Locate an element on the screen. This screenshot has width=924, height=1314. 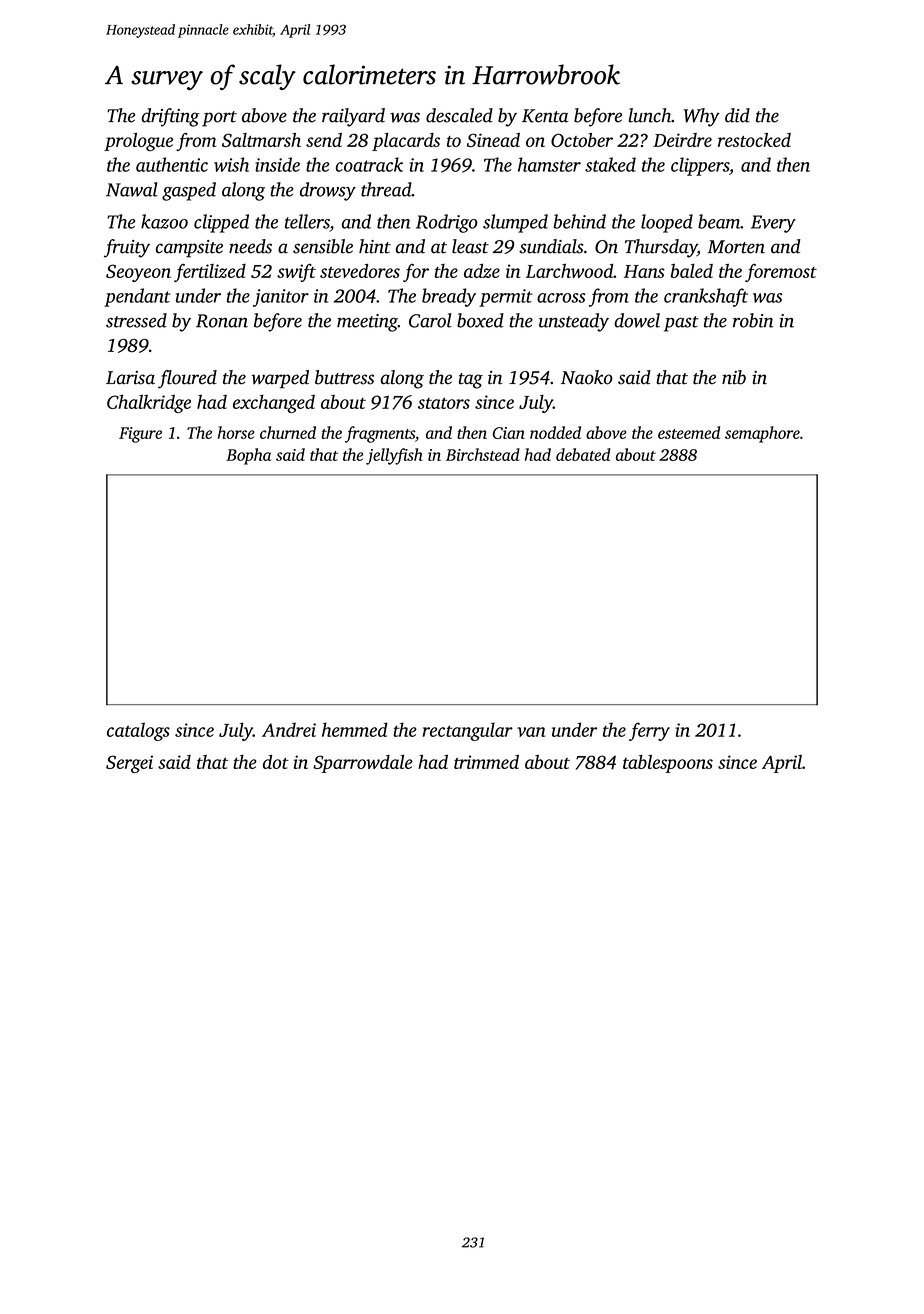
esteemed is located at coordinates (689, 432).
